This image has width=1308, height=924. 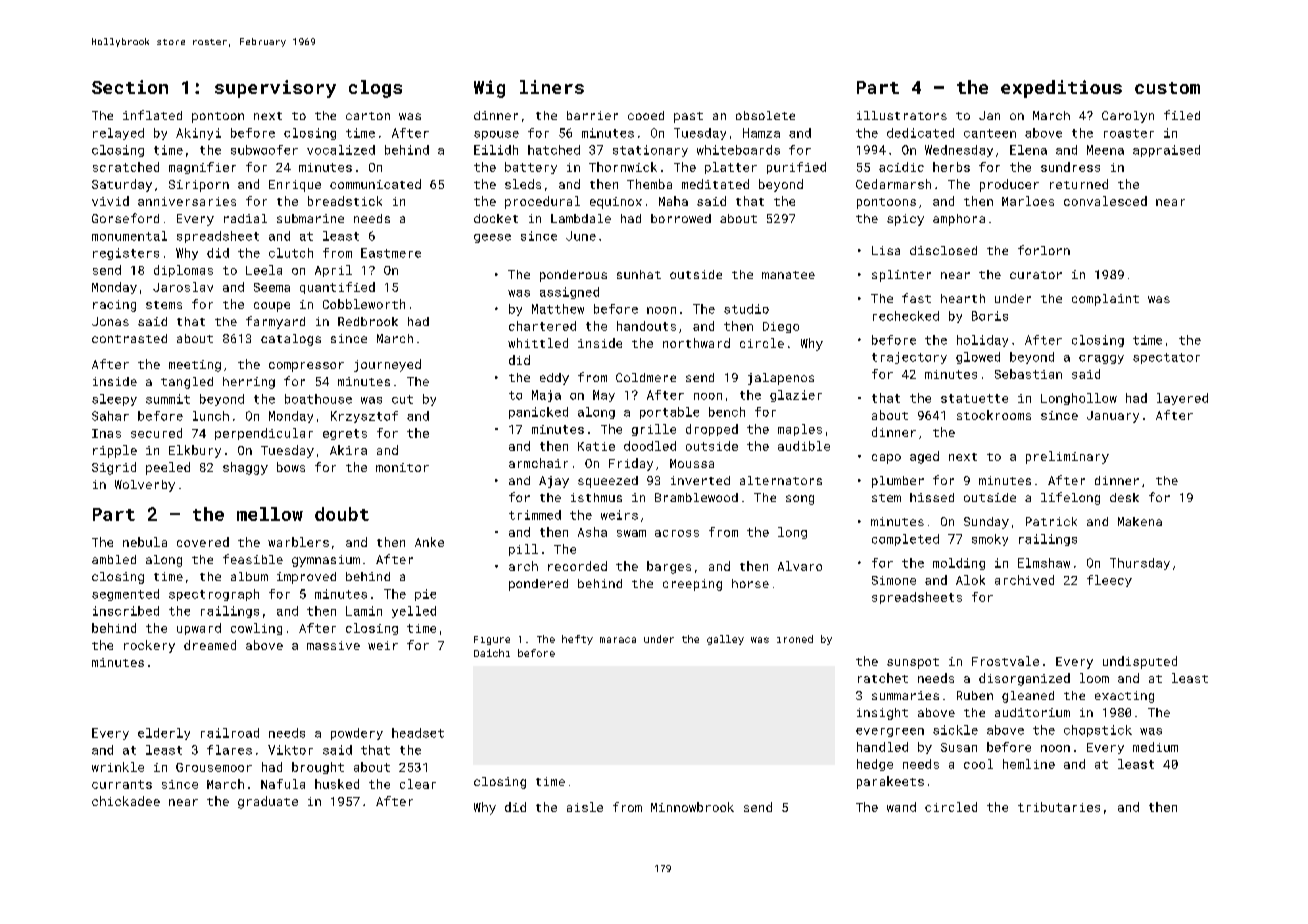 I want to click on fleecy, so click(x=1109, y=581).
